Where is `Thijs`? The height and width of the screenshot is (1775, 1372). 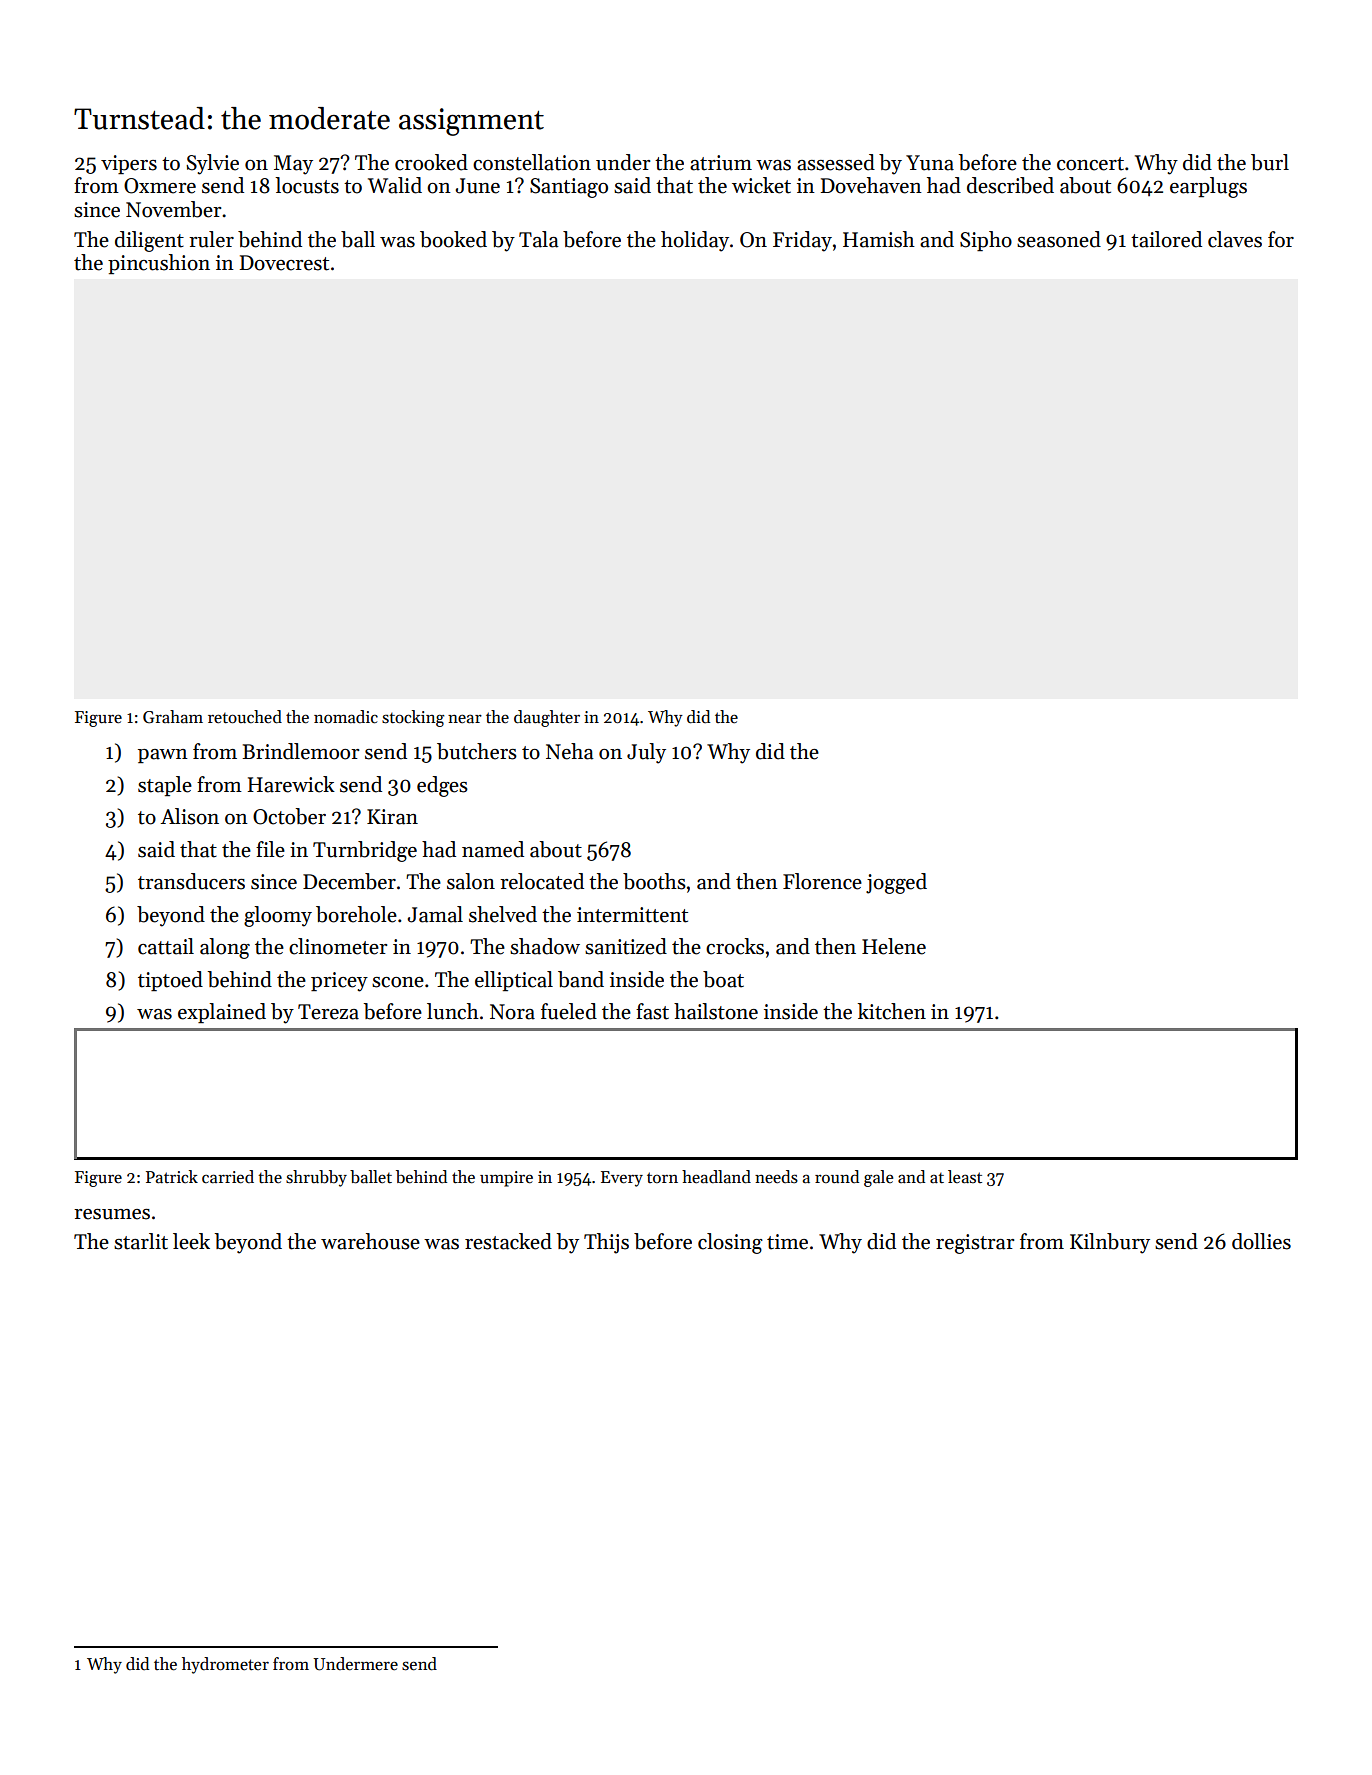
Thijs is located at coordinates (606, 1243).
